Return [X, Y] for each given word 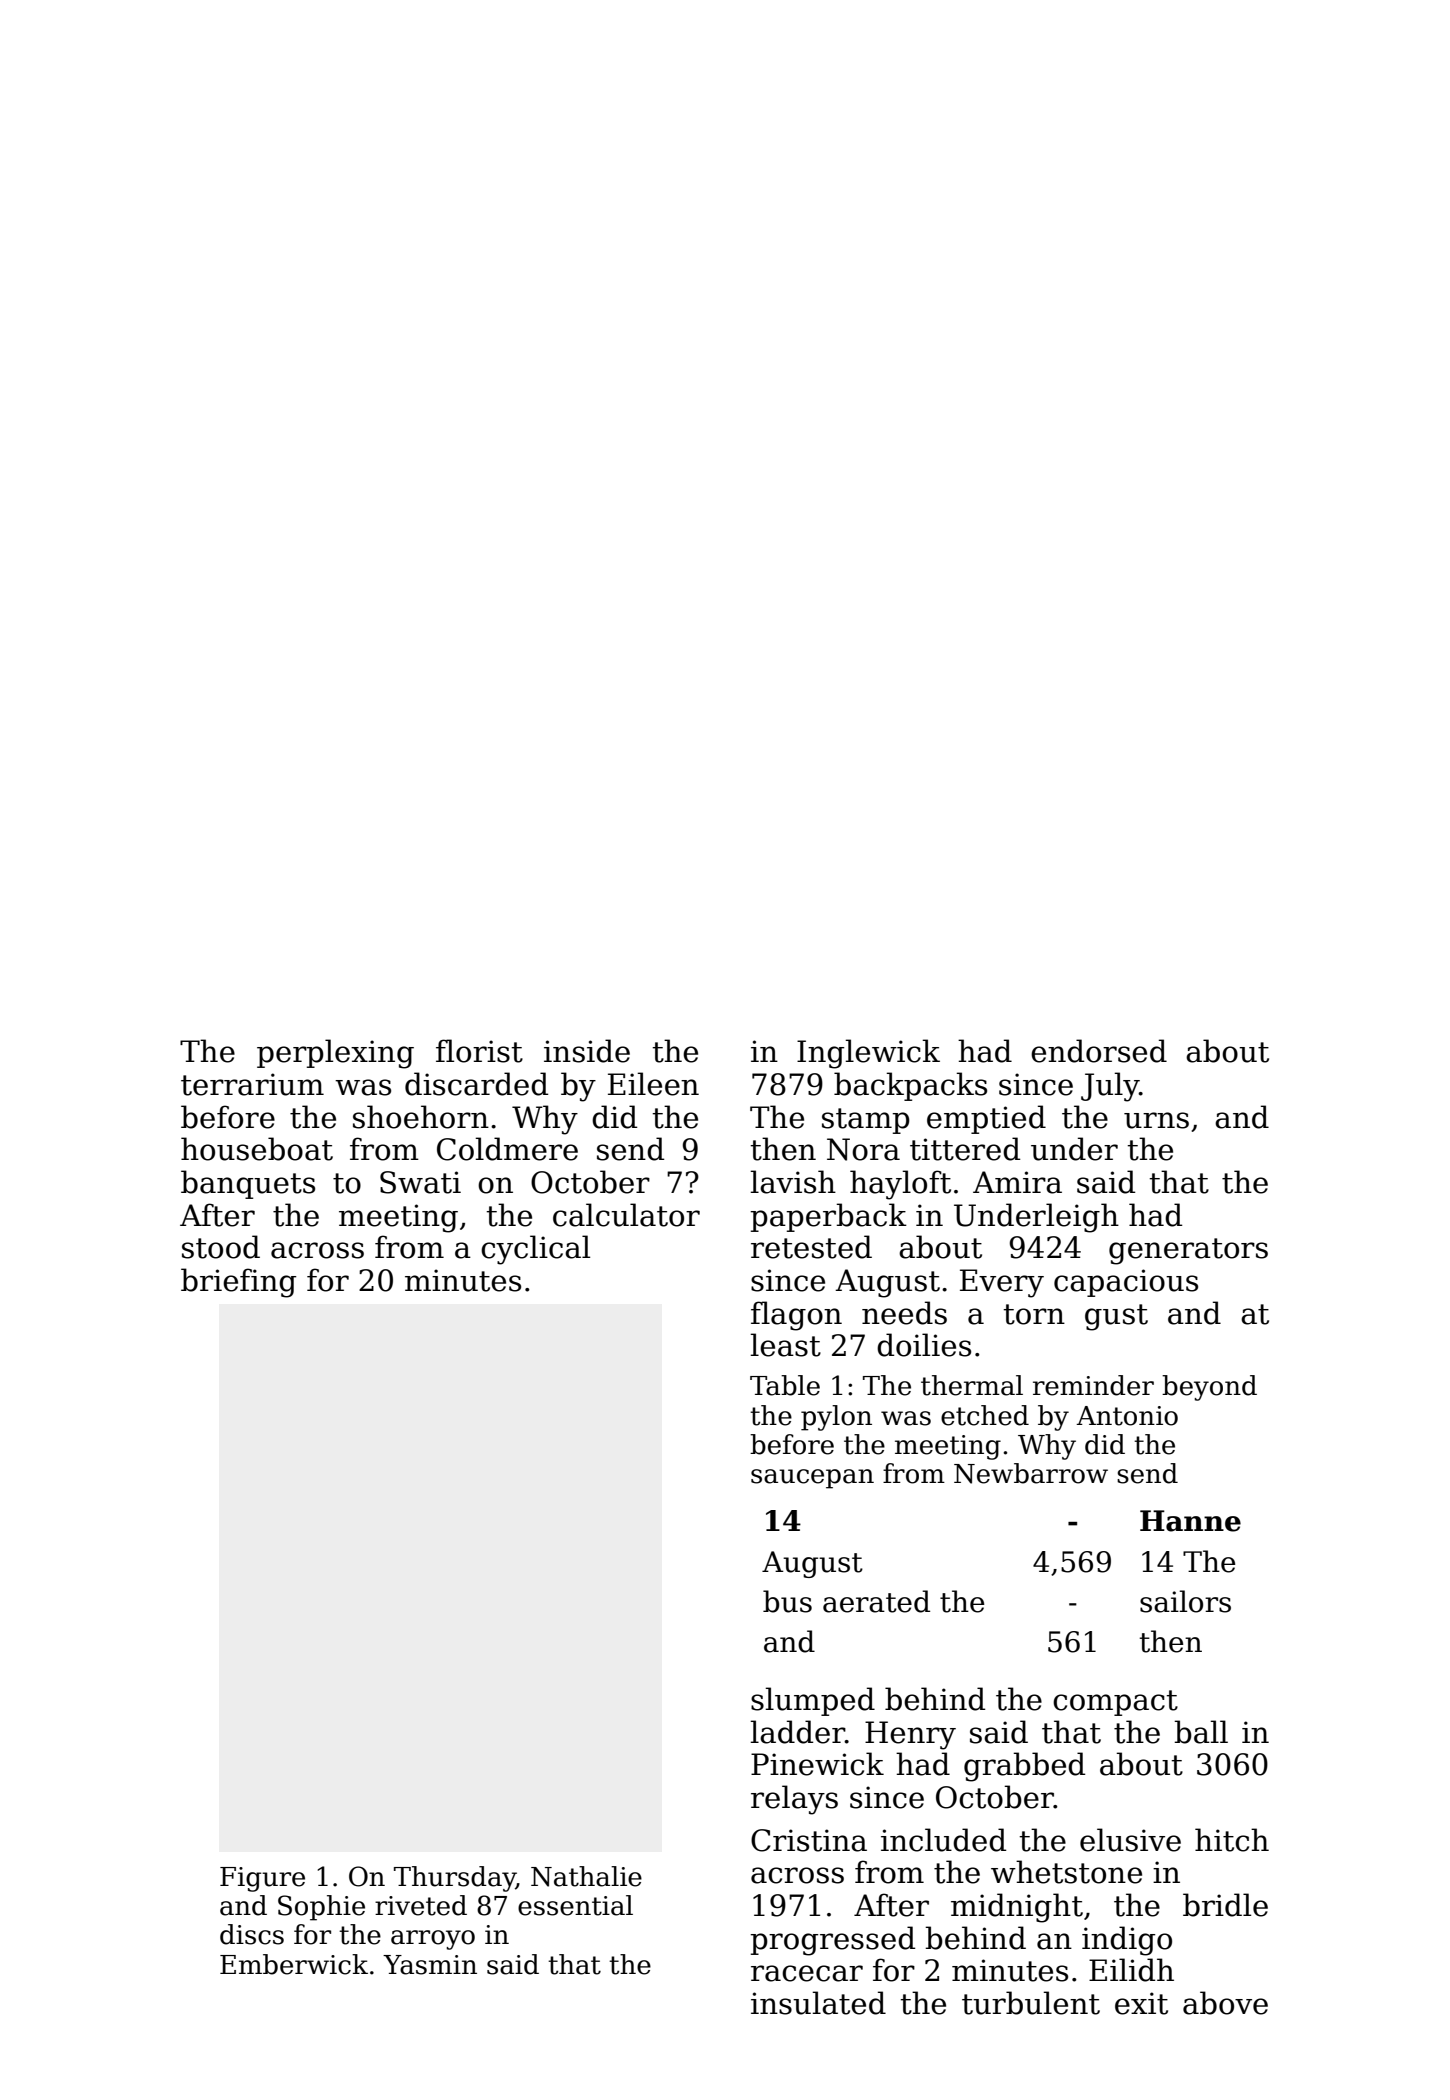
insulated [818, 2003]
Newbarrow [1031, 1473]
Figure [262, 1879]
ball [1201, 1732]
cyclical [535, 1250]
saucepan [812, 1479]
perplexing [335, 1054]
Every [1002, 1283]
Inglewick [868, 1054]
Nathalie [586, 1876]
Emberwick [294, 1964]
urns [1156, 1120]
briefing [238, 1283]
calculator [626, 1215]
